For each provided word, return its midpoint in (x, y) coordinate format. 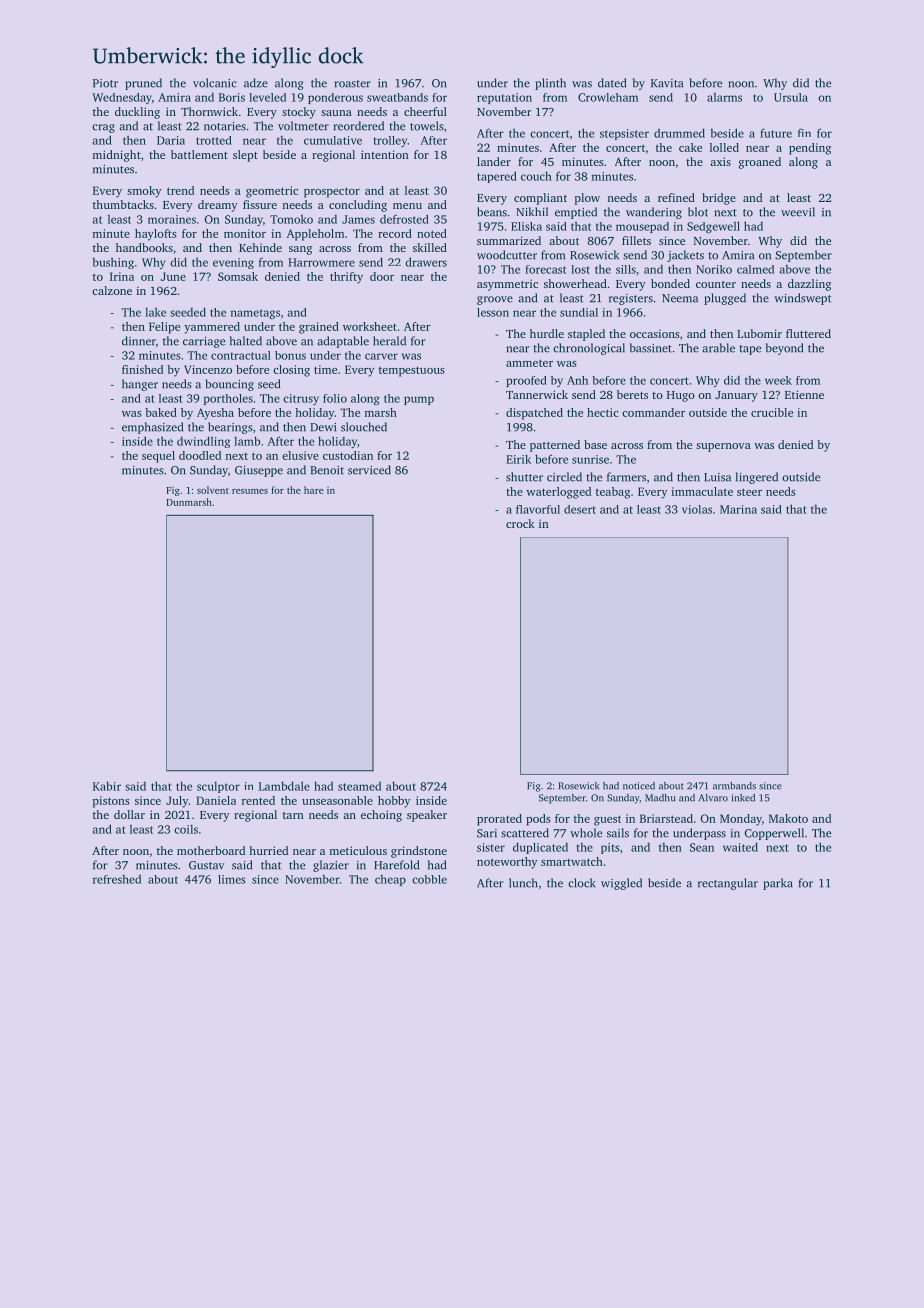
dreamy (218, 206)
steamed (359, 786)
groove (495, 300)
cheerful (425, 111)
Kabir (107, 786)
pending (810, 149)
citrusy (301, 399)
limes (232, 879)
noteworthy (507, 863)
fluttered (808, 333)
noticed (639, 786)
